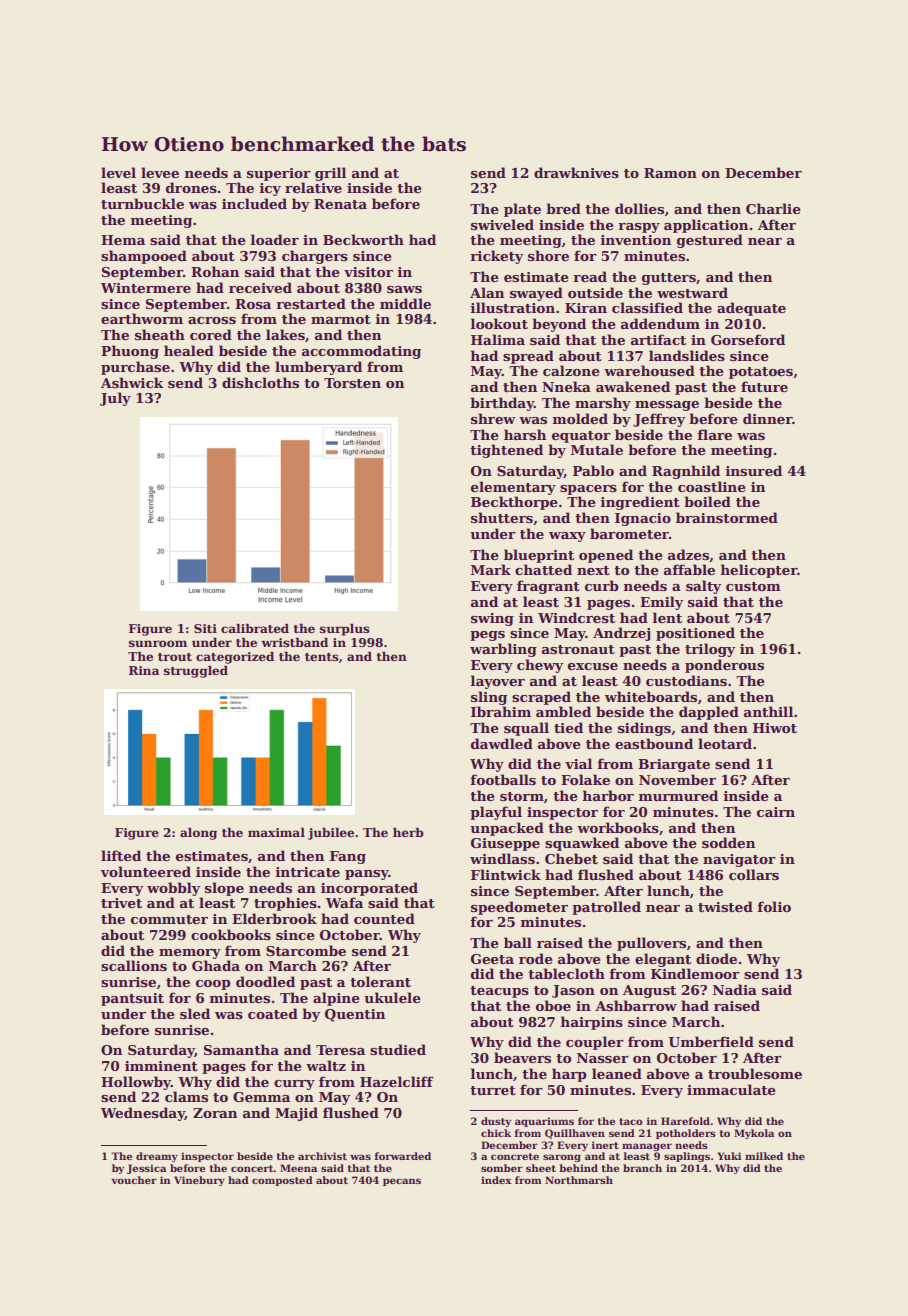 This screenshot has width=908, height=1316. Describe the element at coordinates (158, 643) in the screenshot. I see `sunroom` at that location.
